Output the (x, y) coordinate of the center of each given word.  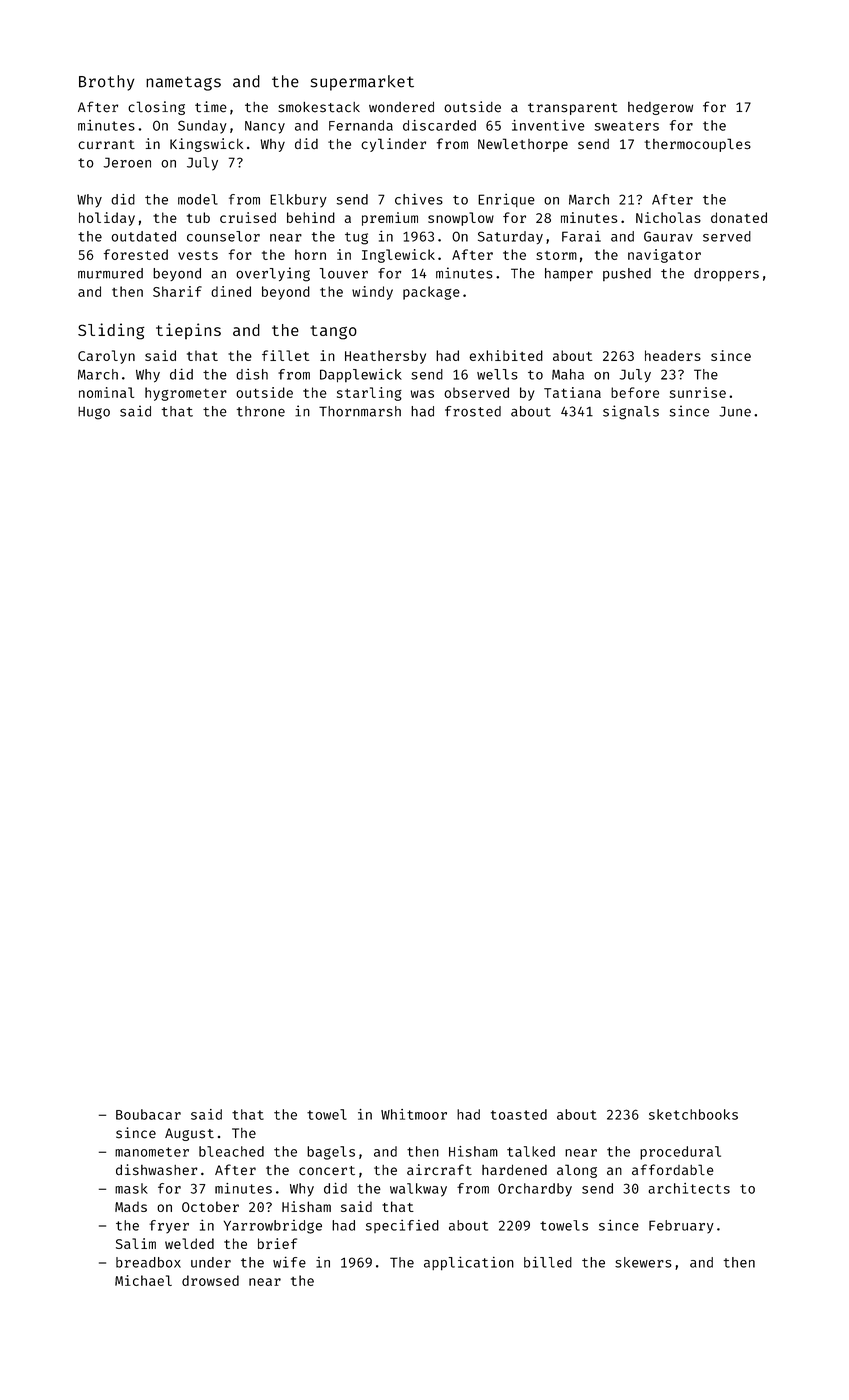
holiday (107, 219)
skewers (643, 1262)
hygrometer (186, 394)
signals (631, 412)
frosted (473, 411)
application (469, 1264)
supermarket (362, 83)
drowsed (210, 1280)
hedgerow (660, 108)
